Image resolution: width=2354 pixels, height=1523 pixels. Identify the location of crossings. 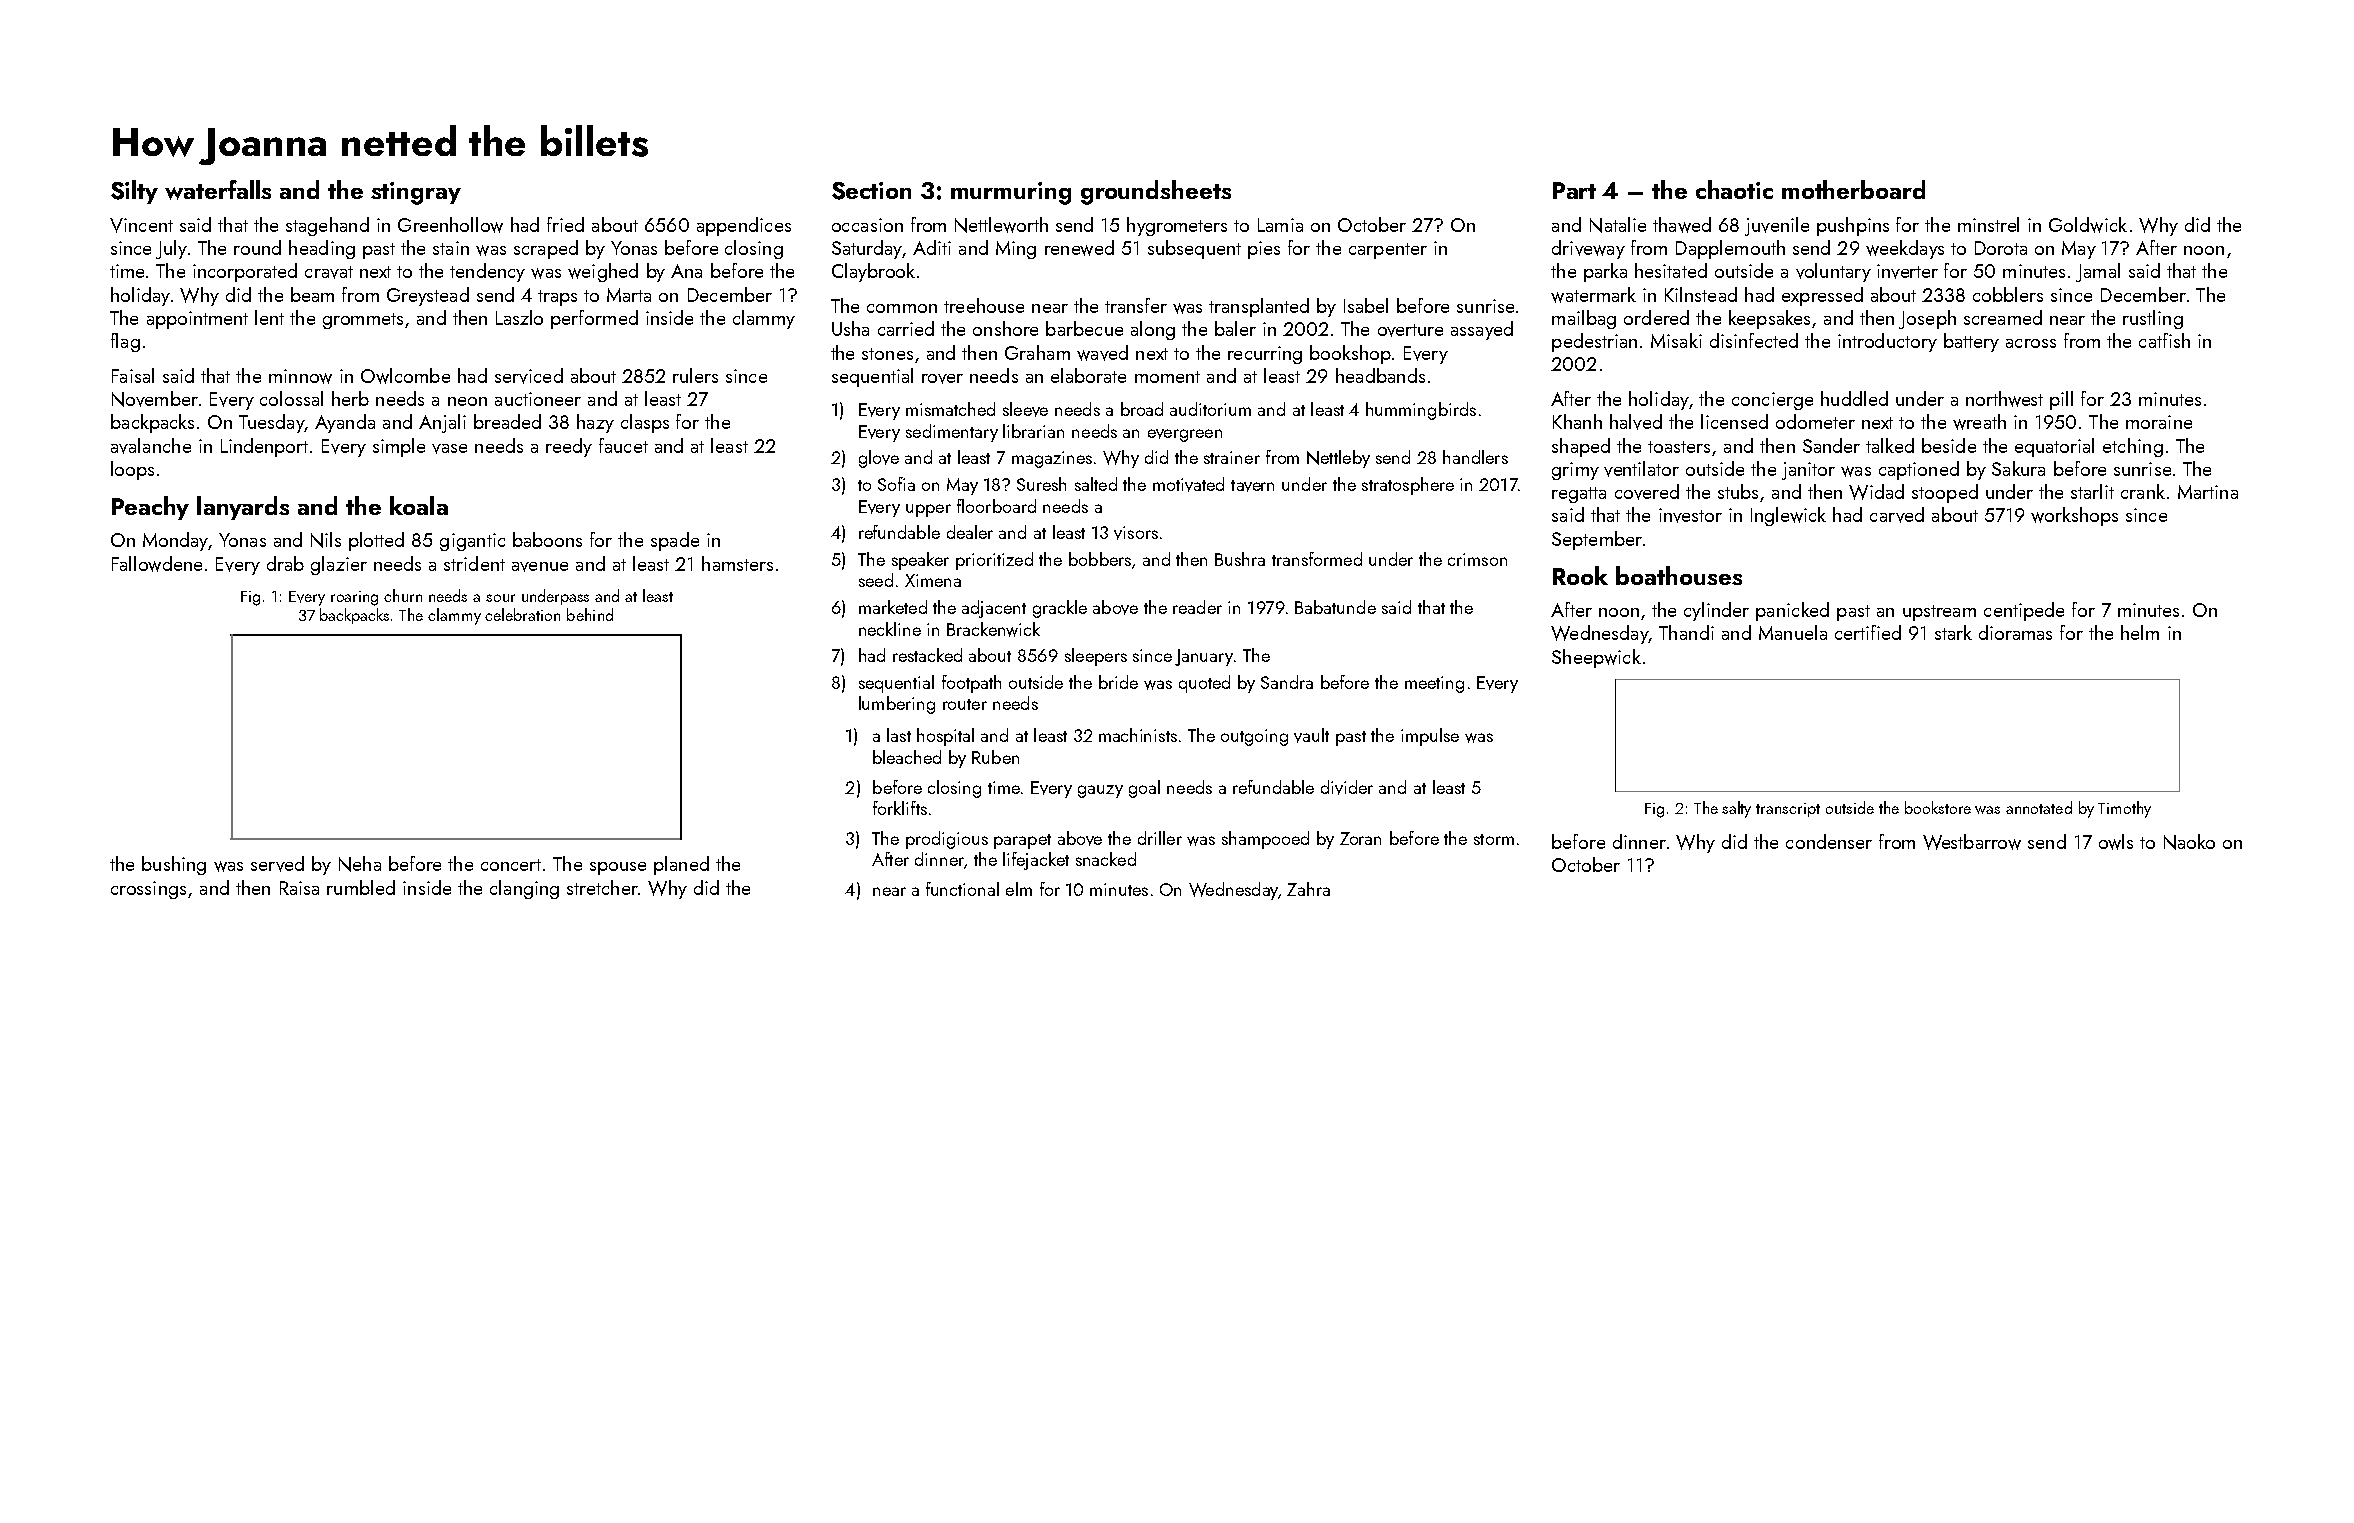
(148, 890).
